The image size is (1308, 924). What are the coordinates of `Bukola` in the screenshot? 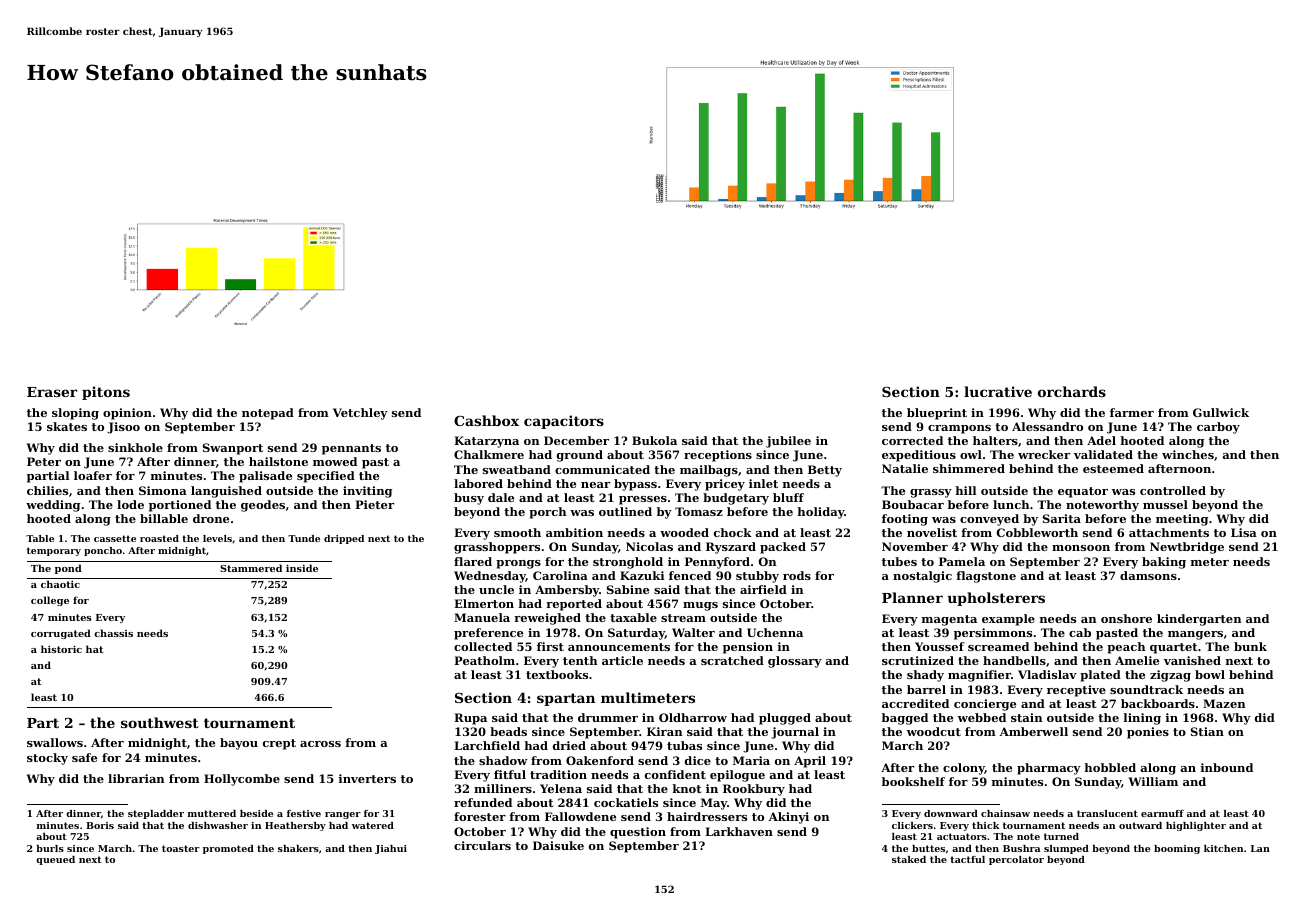 It's located at (654, 440).
